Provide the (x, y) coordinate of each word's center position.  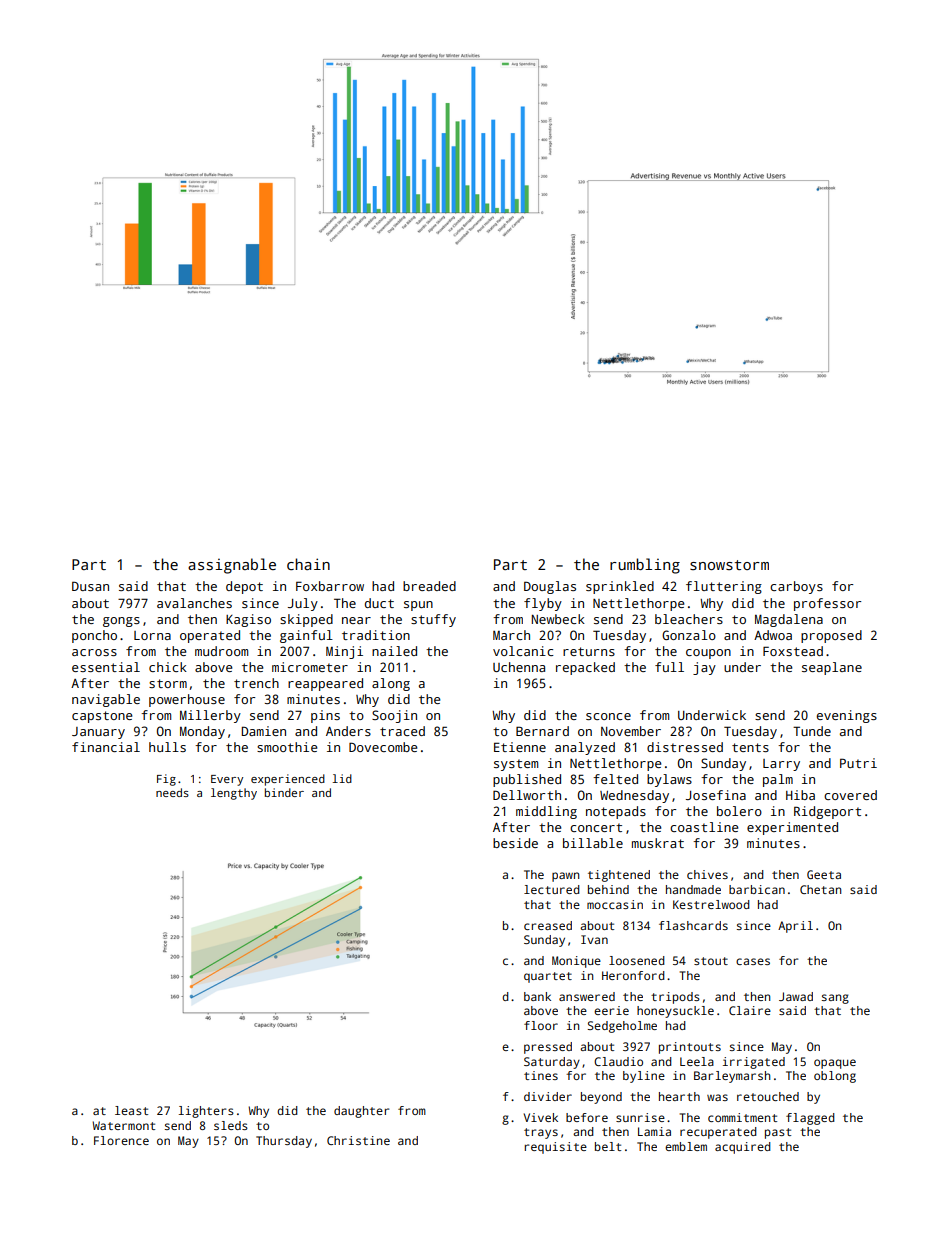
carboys (796, 587)
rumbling (645, 566)
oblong (835, 1077)
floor (541, 1025)
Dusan (90, 586)
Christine (358, 1140)
